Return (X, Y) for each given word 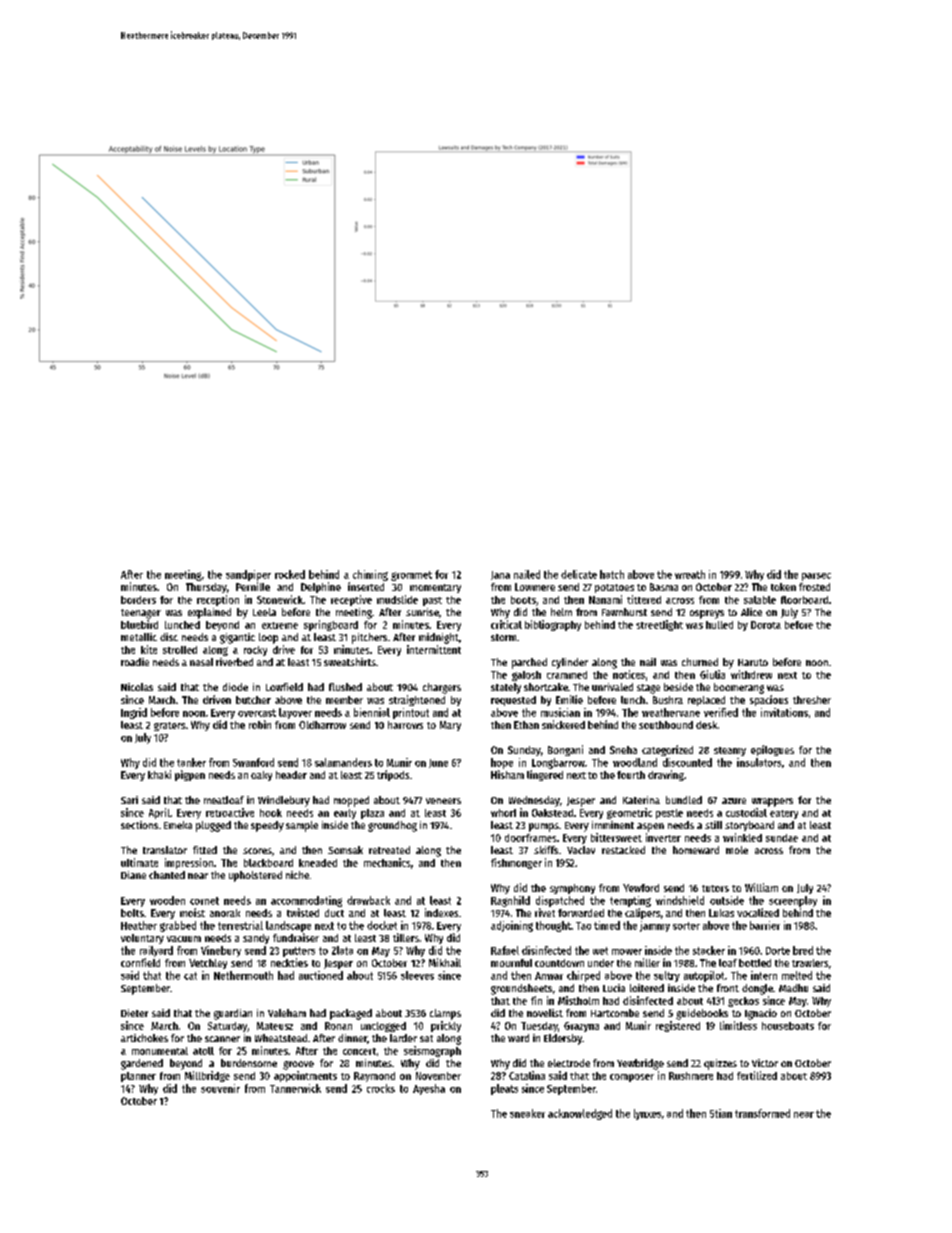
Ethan (526, 725)
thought (553, 926)
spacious (769, 700)
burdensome (249, 1063)
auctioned (321, 975)
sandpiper (248, 575)
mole (737, 850)
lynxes (647, 1114)
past (432, 601)
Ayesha (429, 1089)
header (291, 775)
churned (700, 662)
